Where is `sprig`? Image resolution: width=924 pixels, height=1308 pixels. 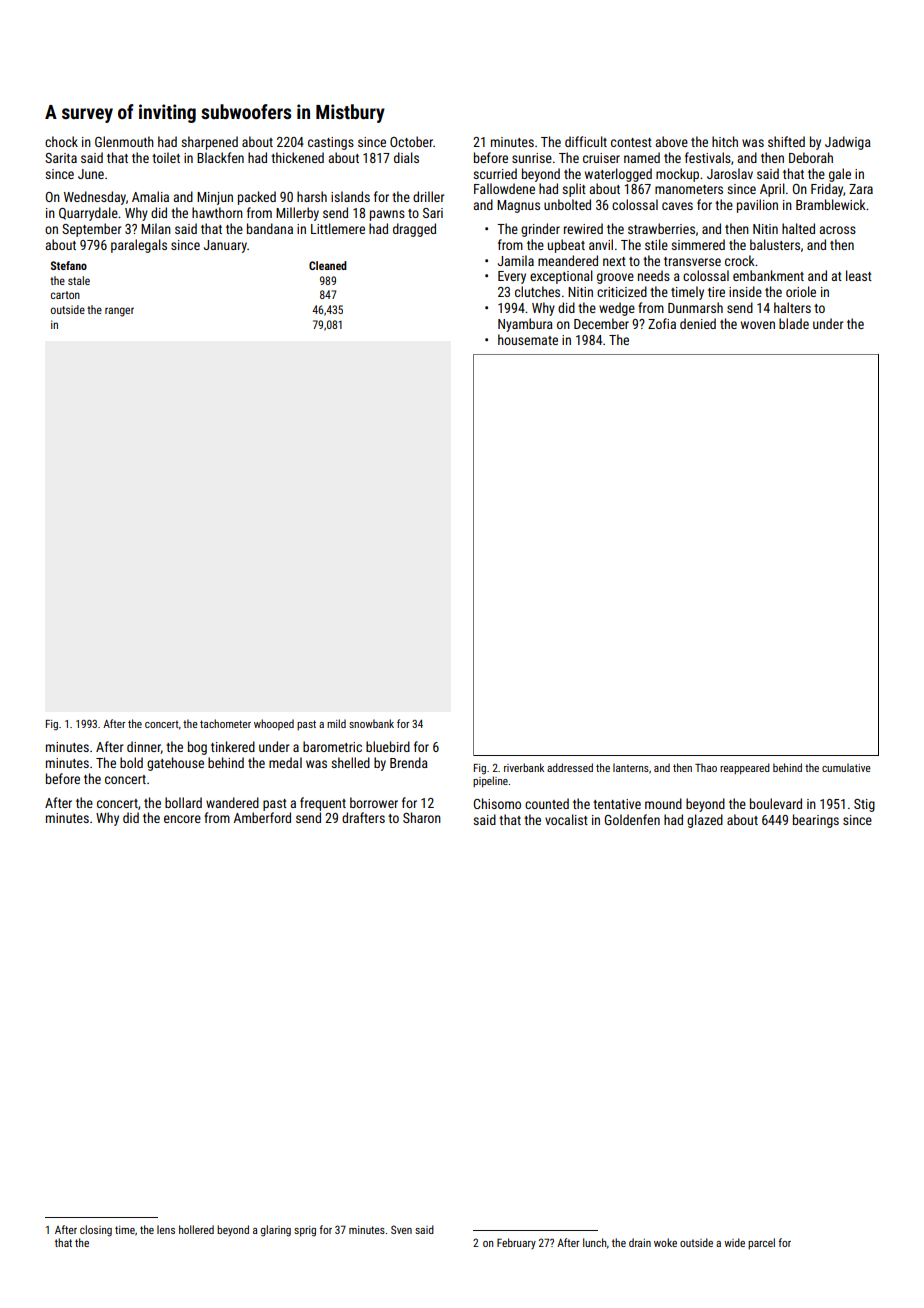
sprig is located at coordinates (305, 1231).
